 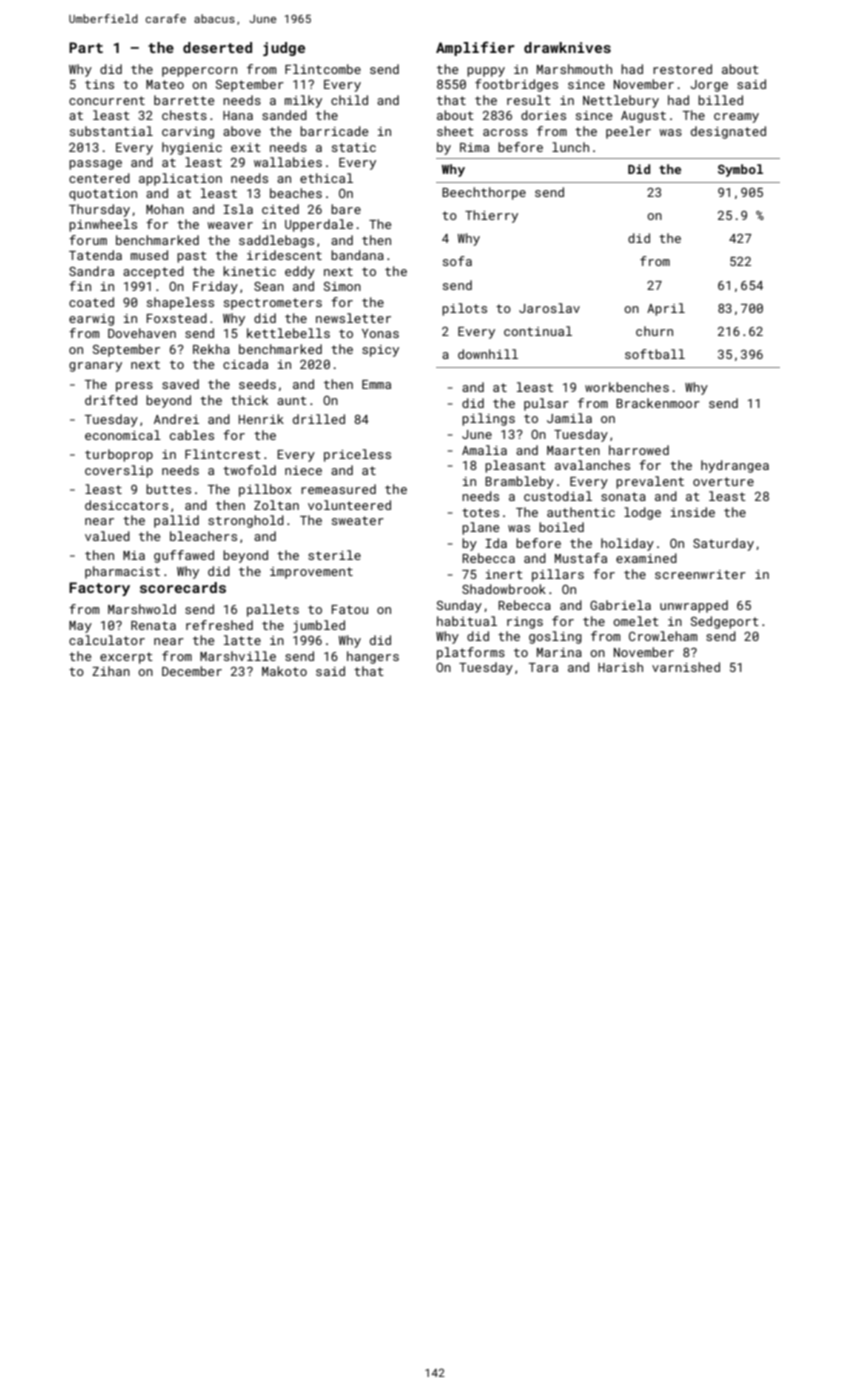 What do you see at coordinates (273, 304) in the document?
I see `spectrometers` at bounding box center [273, 304].
